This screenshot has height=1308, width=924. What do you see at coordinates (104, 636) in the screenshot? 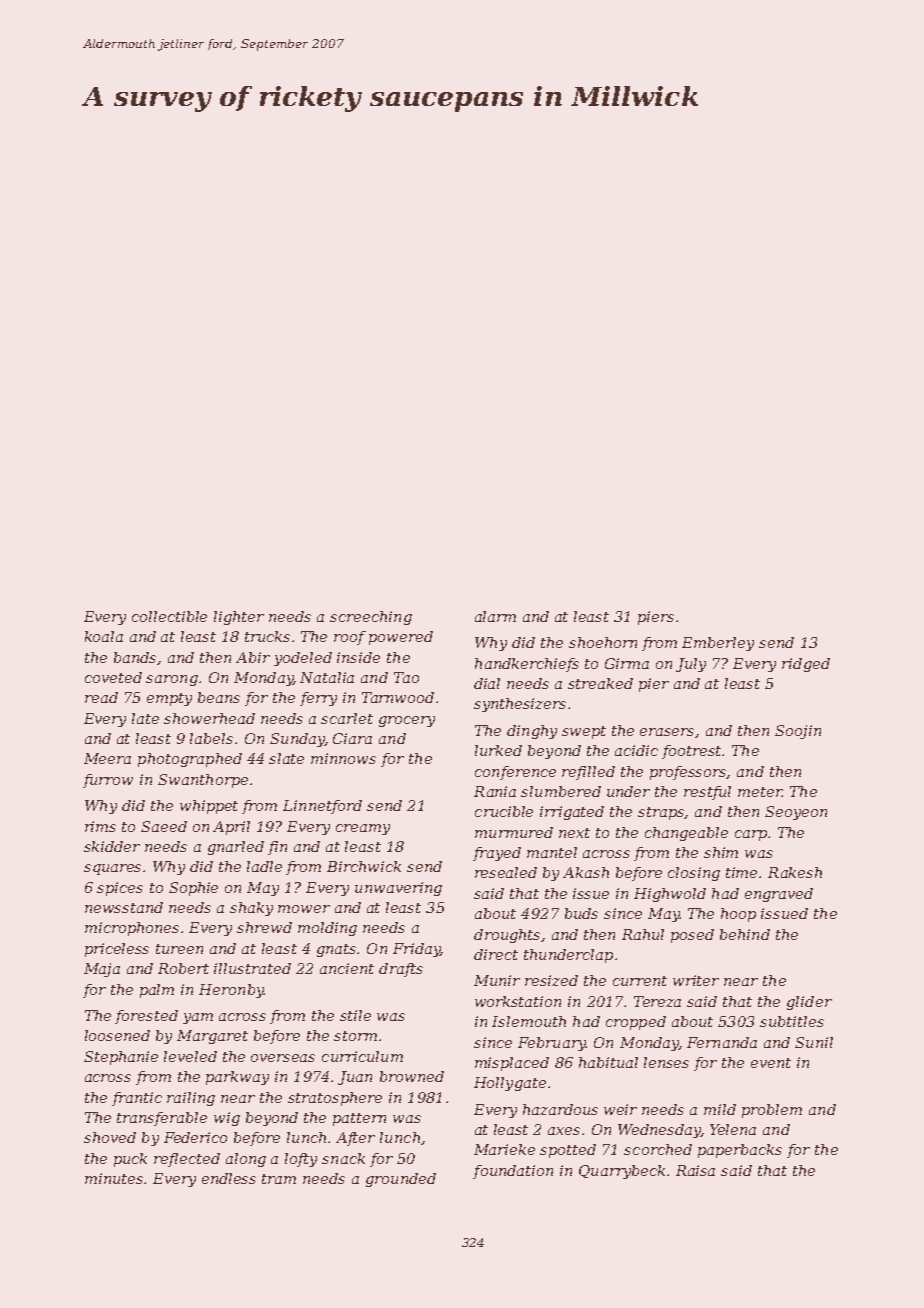
I see `koala` at bounding box center [104, 636].
